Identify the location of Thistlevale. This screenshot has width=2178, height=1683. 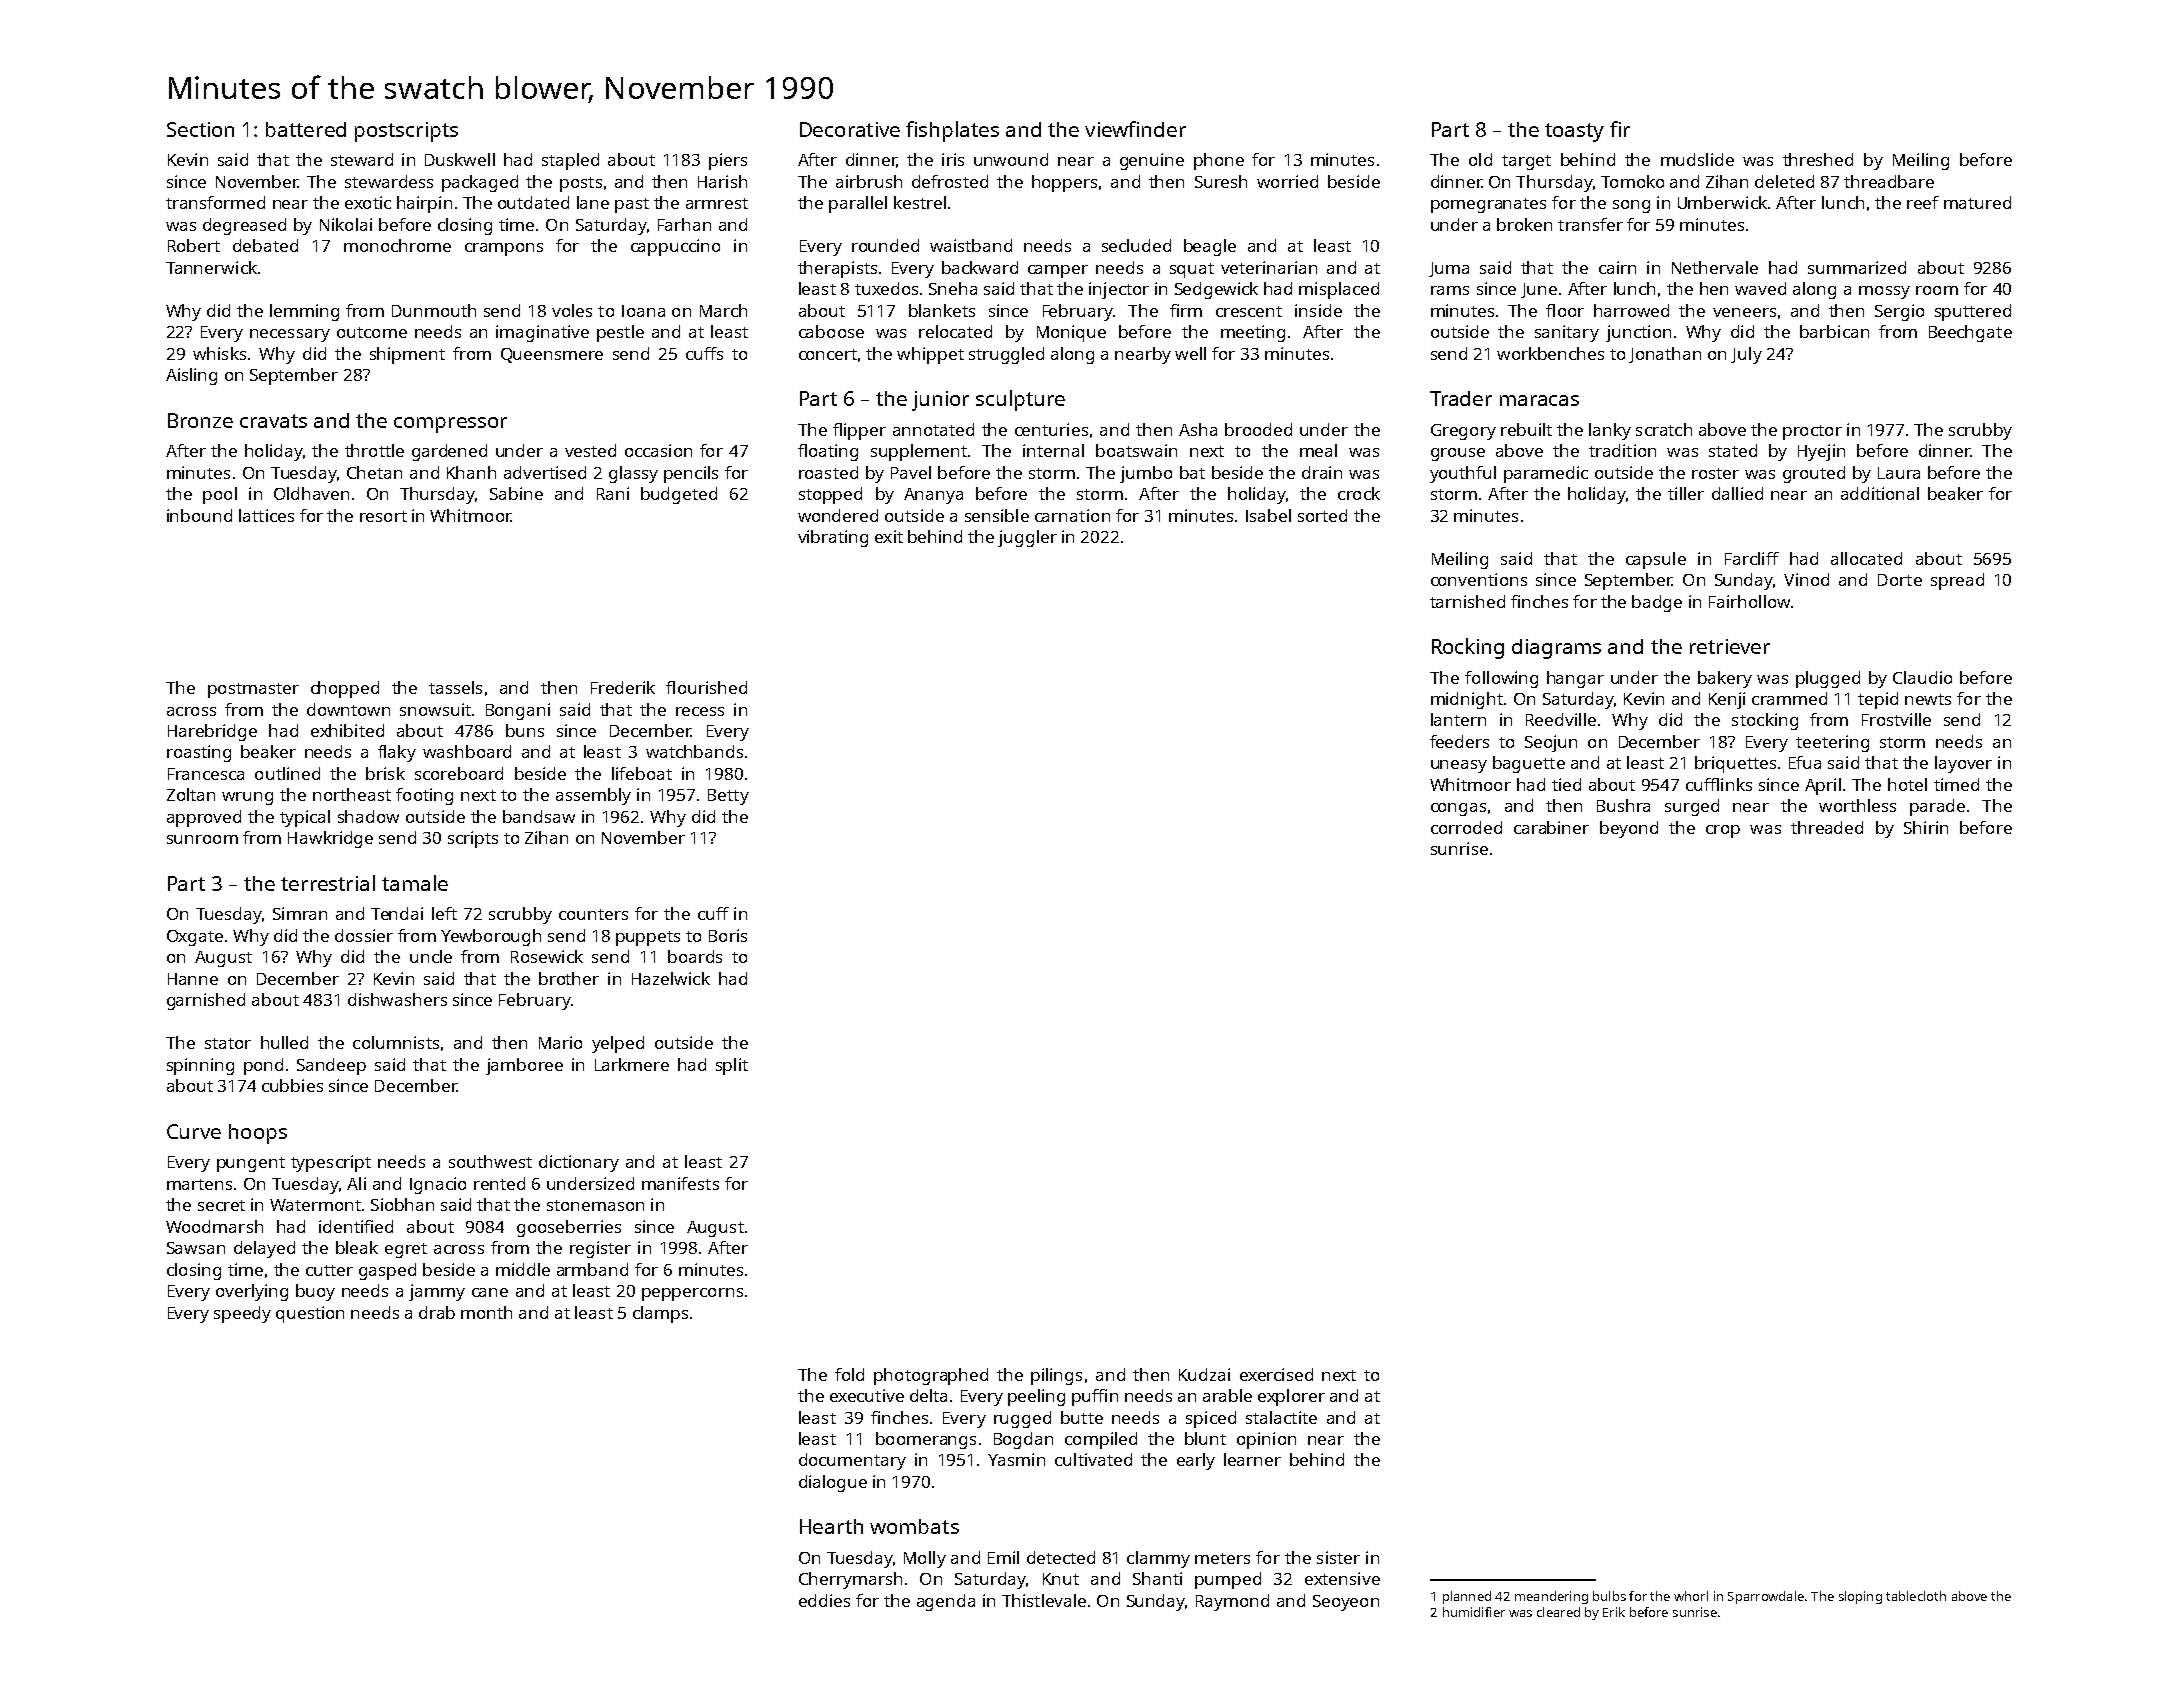
(1044, 1600).
